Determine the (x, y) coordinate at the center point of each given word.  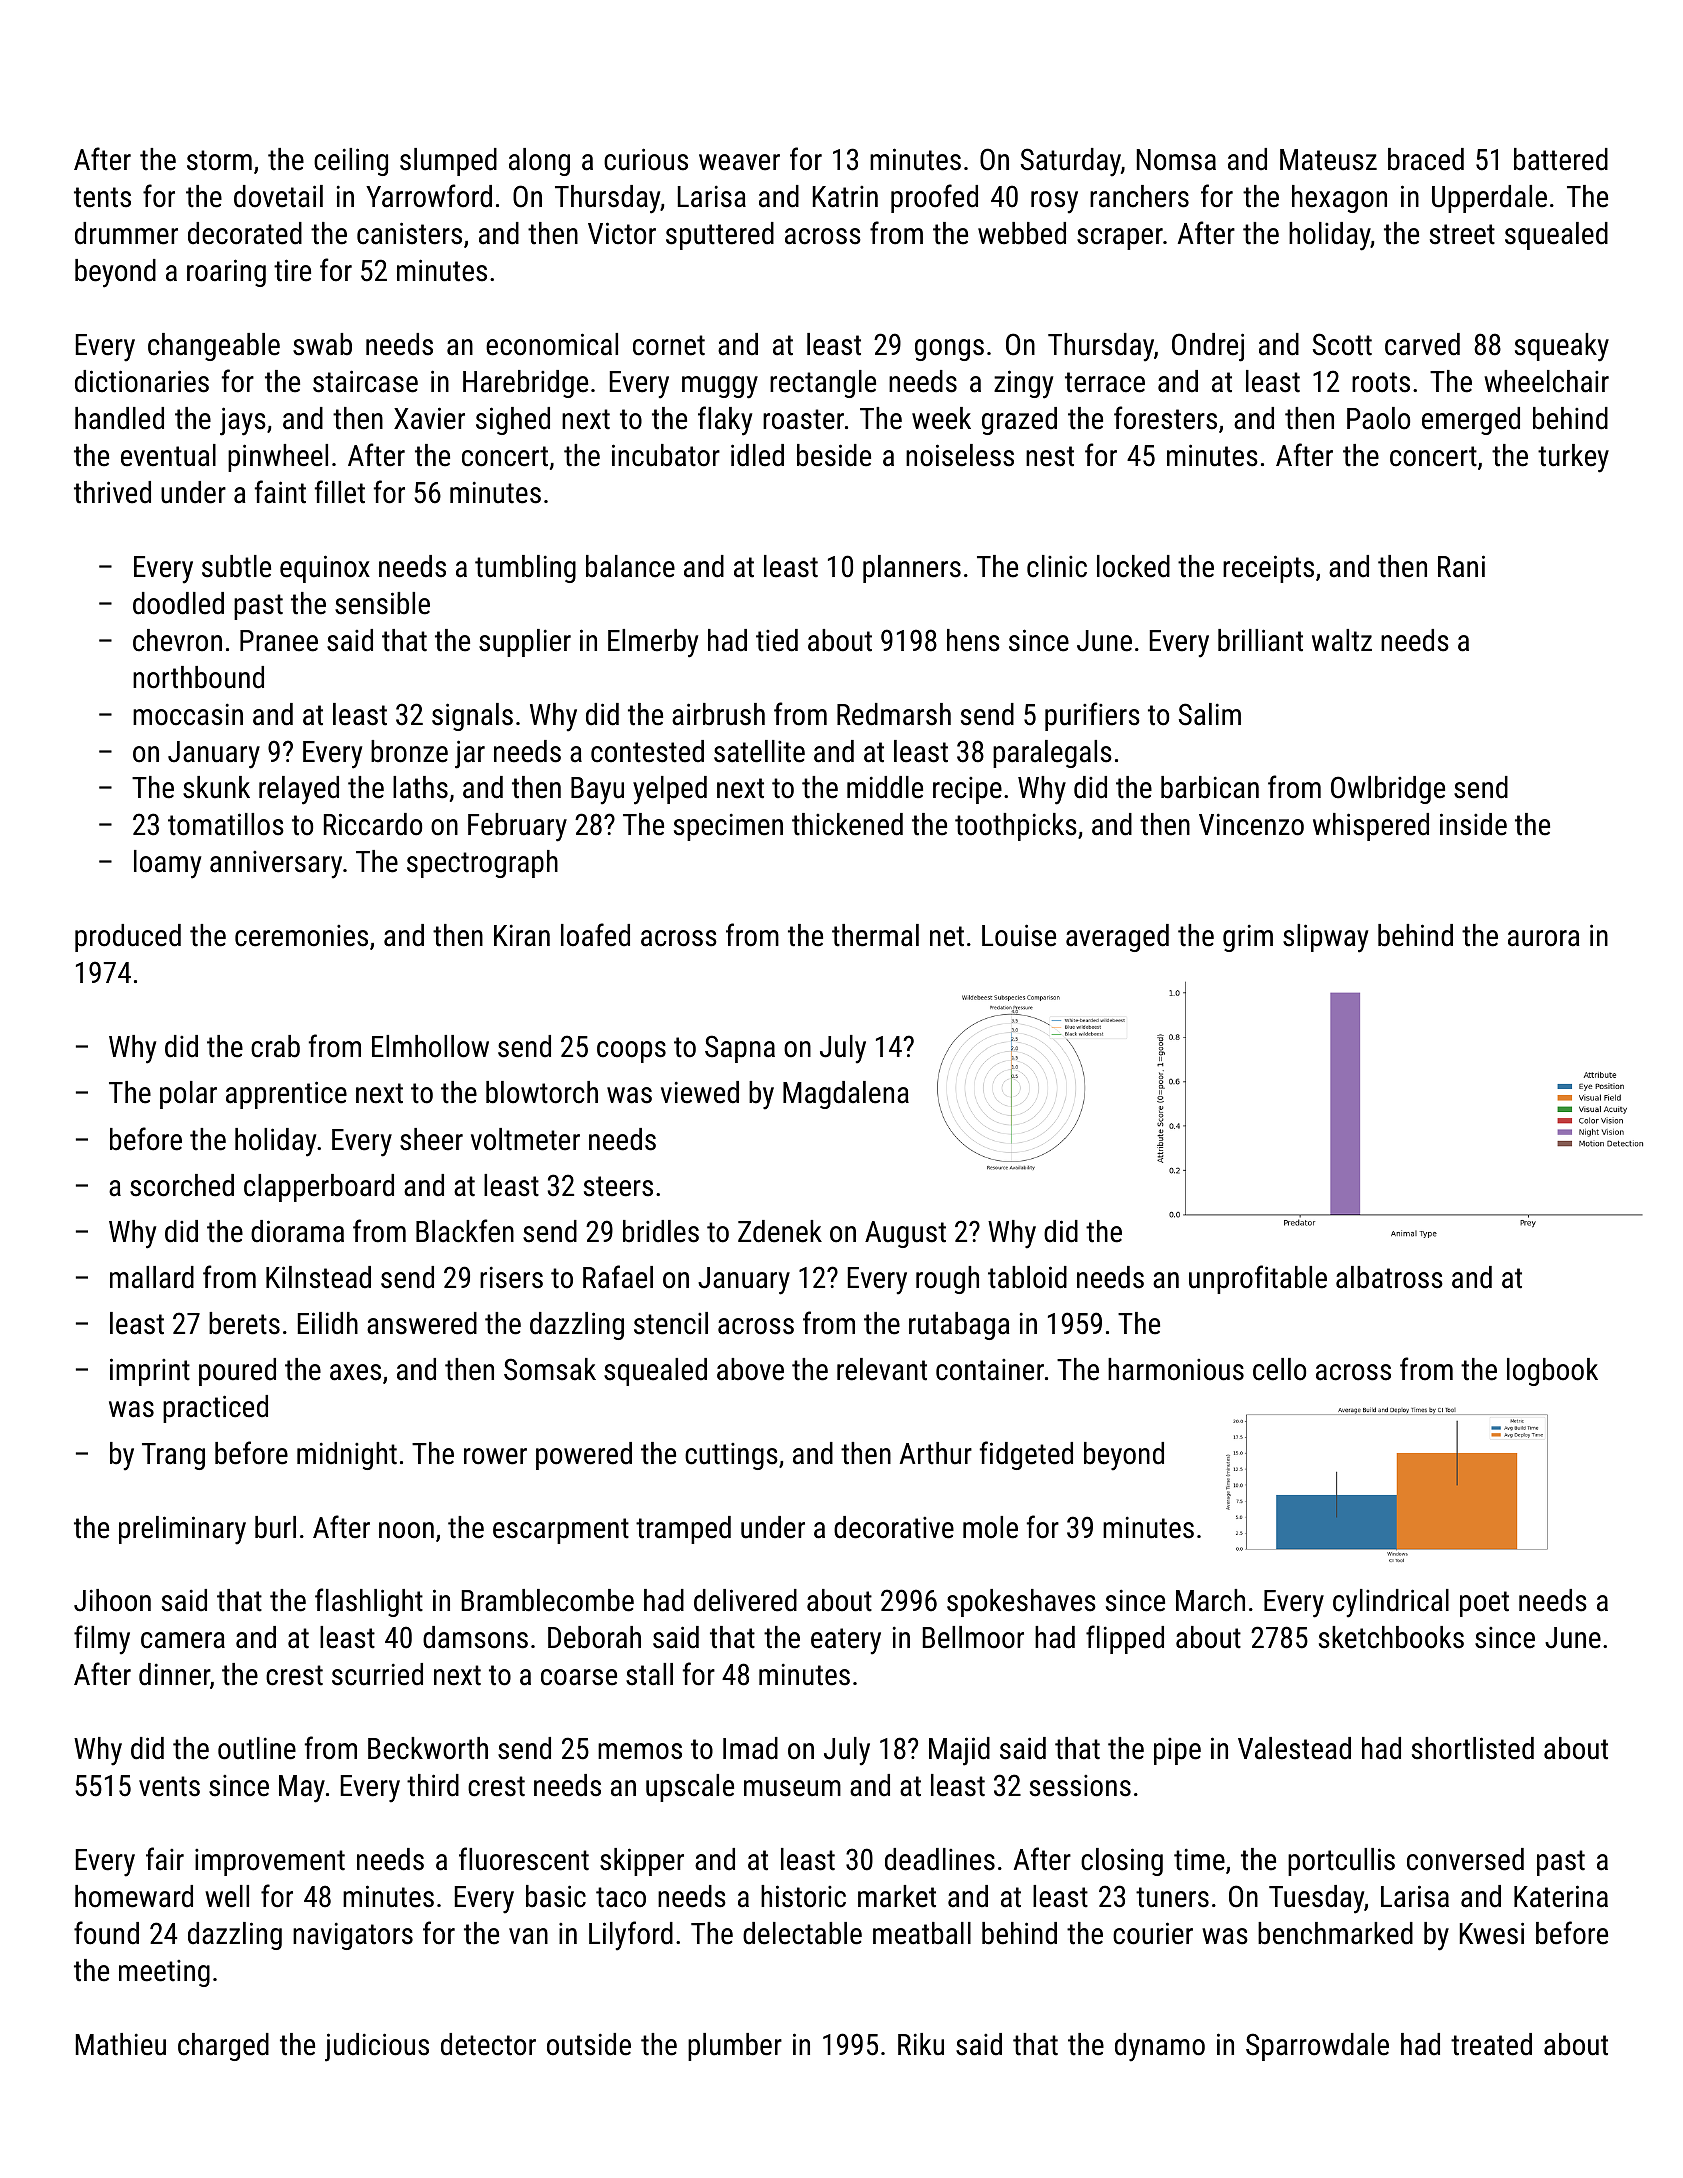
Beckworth (428, 1748)
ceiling (351, 162)
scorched (182, 1185)
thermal (875, 935)
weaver (739, 162)
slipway (1325, 938)
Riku (921, 2044)
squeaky (1562, 347)
